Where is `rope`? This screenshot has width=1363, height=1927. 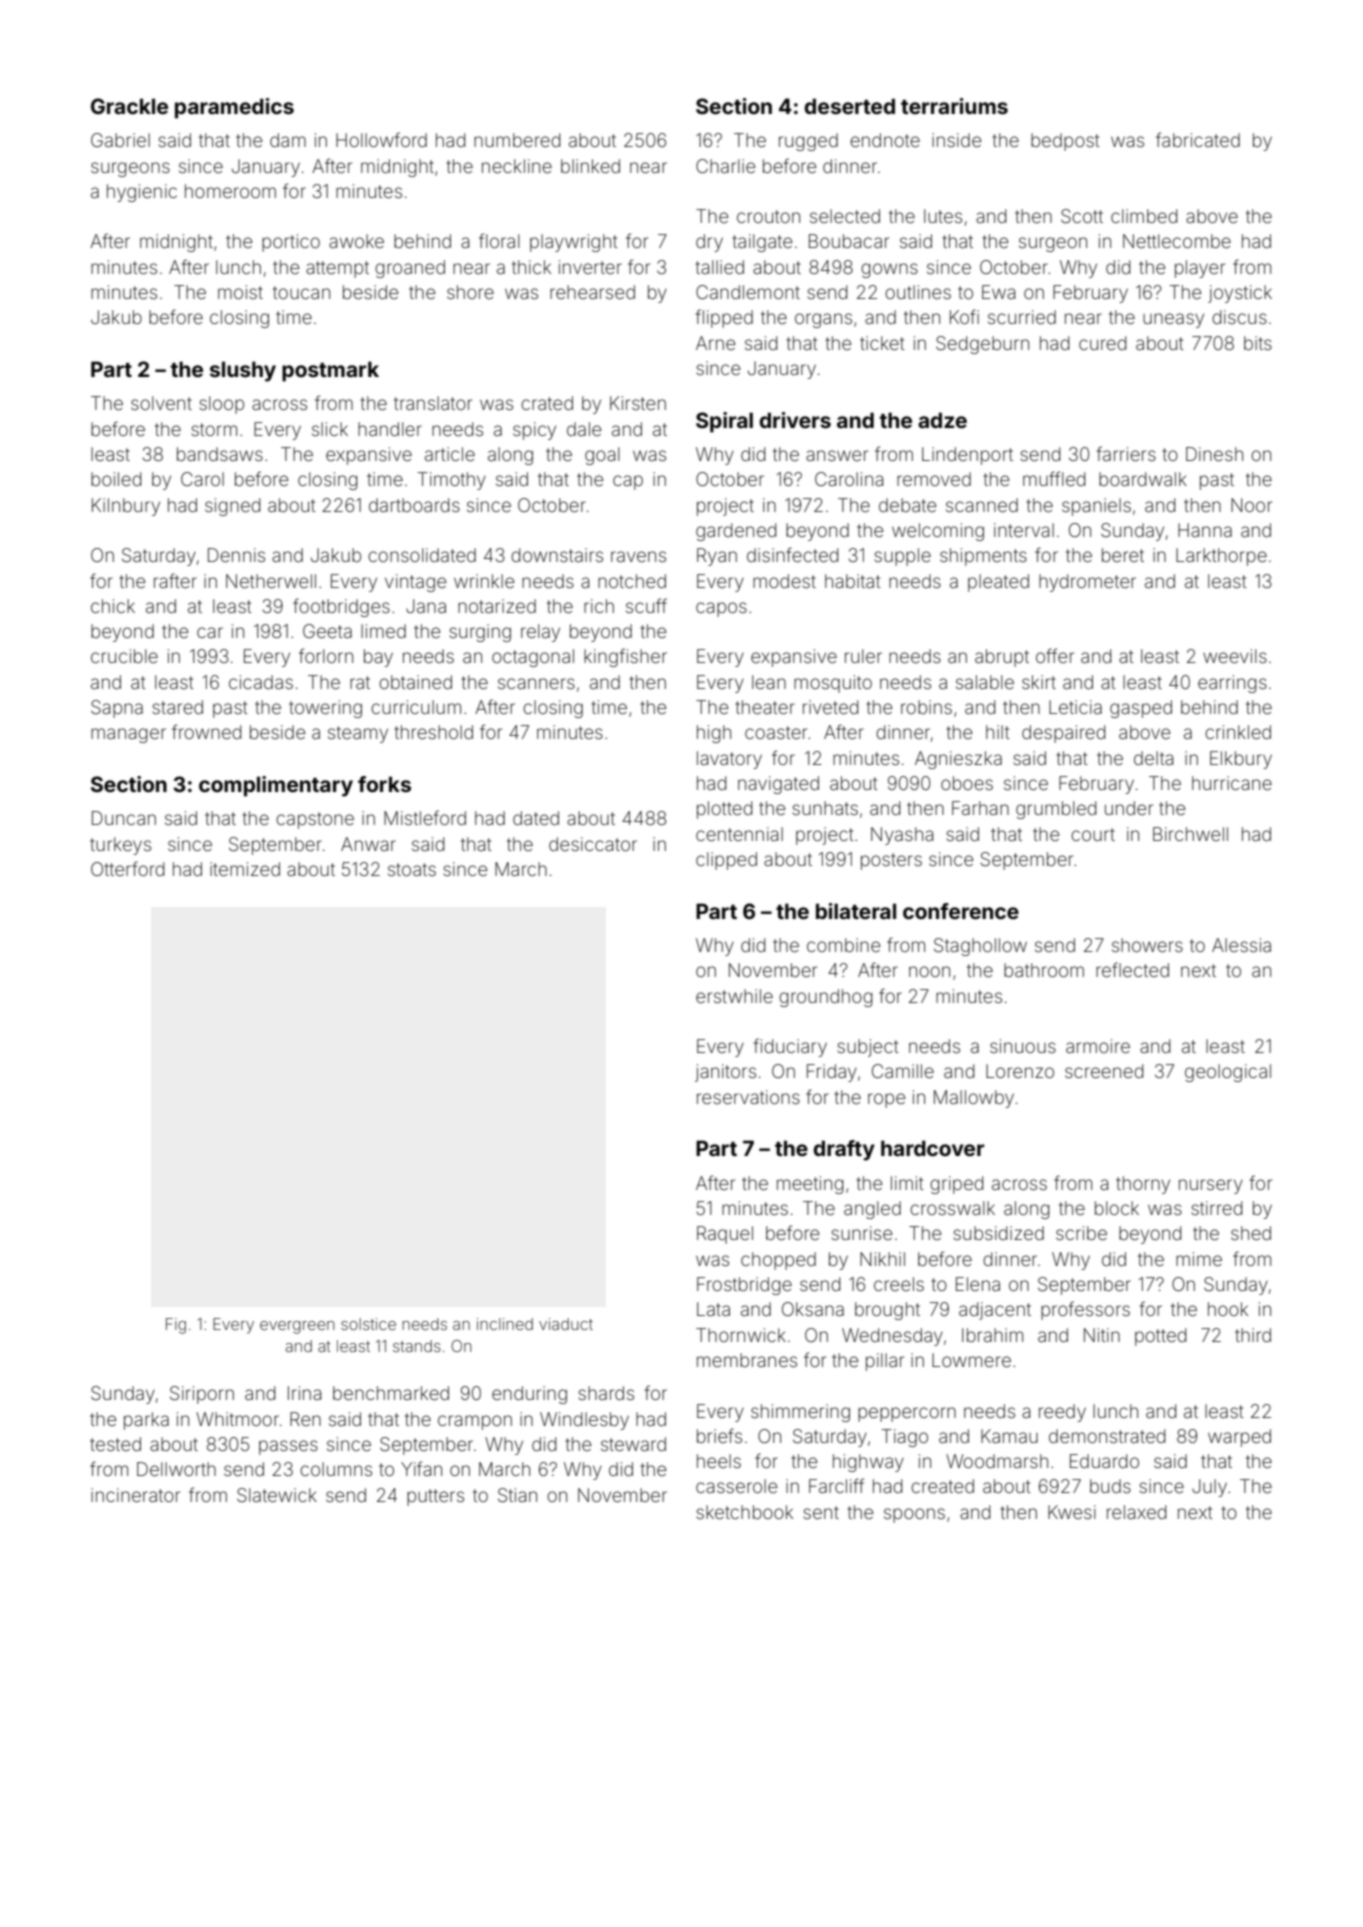
rope is located at coordinates (887, 1100).
